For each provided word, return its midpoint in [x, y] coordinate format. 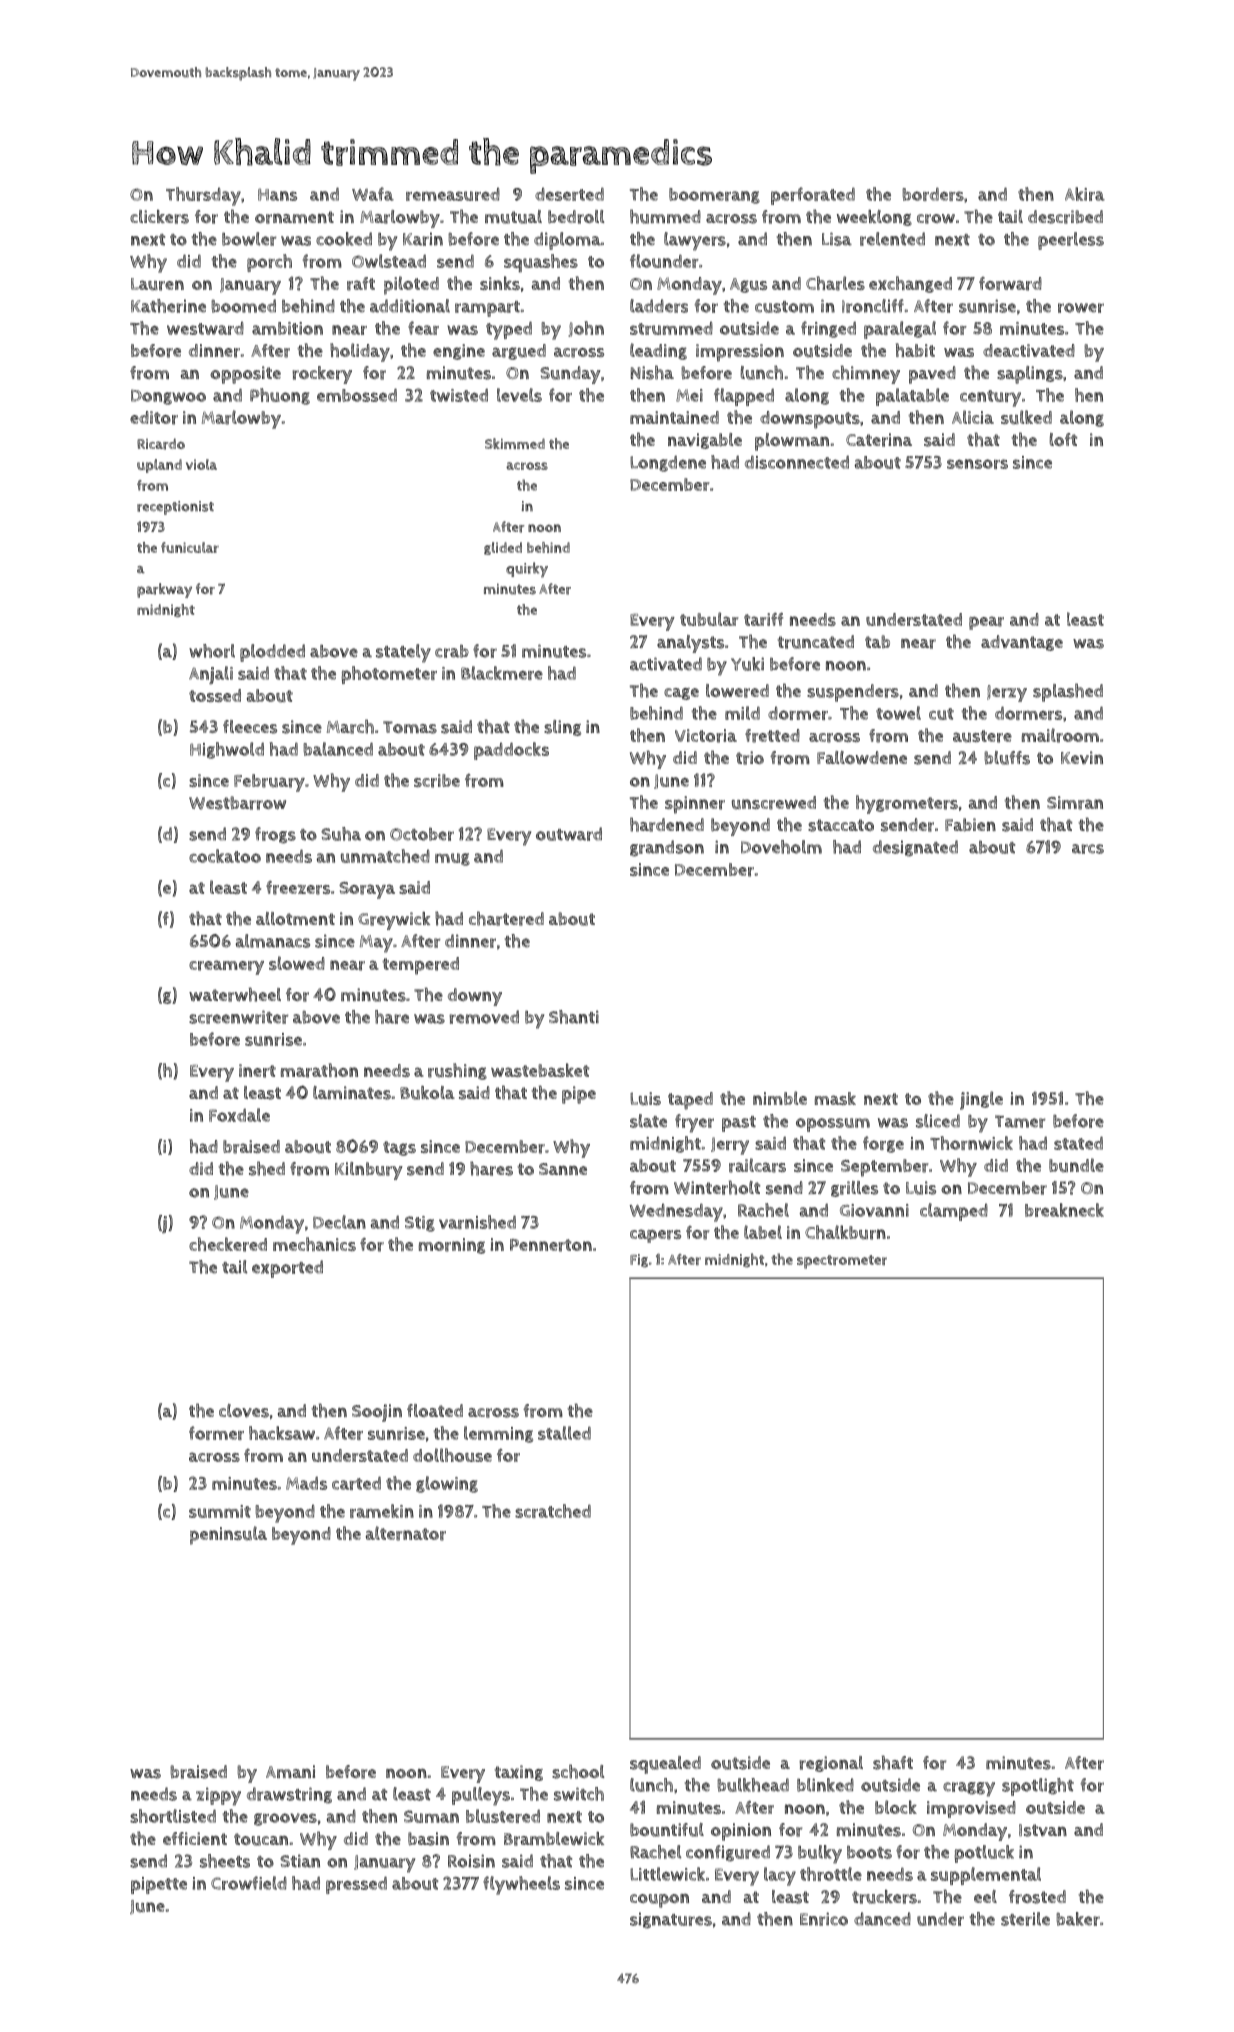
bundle [1076, 1165]
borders [933, 194]
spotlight [1038, 1787]
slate [648, 1121]
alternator [406, 1533]
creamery [226, 967]
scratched [553, 1511]
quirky [527, 570]
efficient [195, 1838]
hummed [665, 216]
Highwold [227, 750]
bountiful [667, 1830]
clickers [159, 217]
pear [986, 623]
